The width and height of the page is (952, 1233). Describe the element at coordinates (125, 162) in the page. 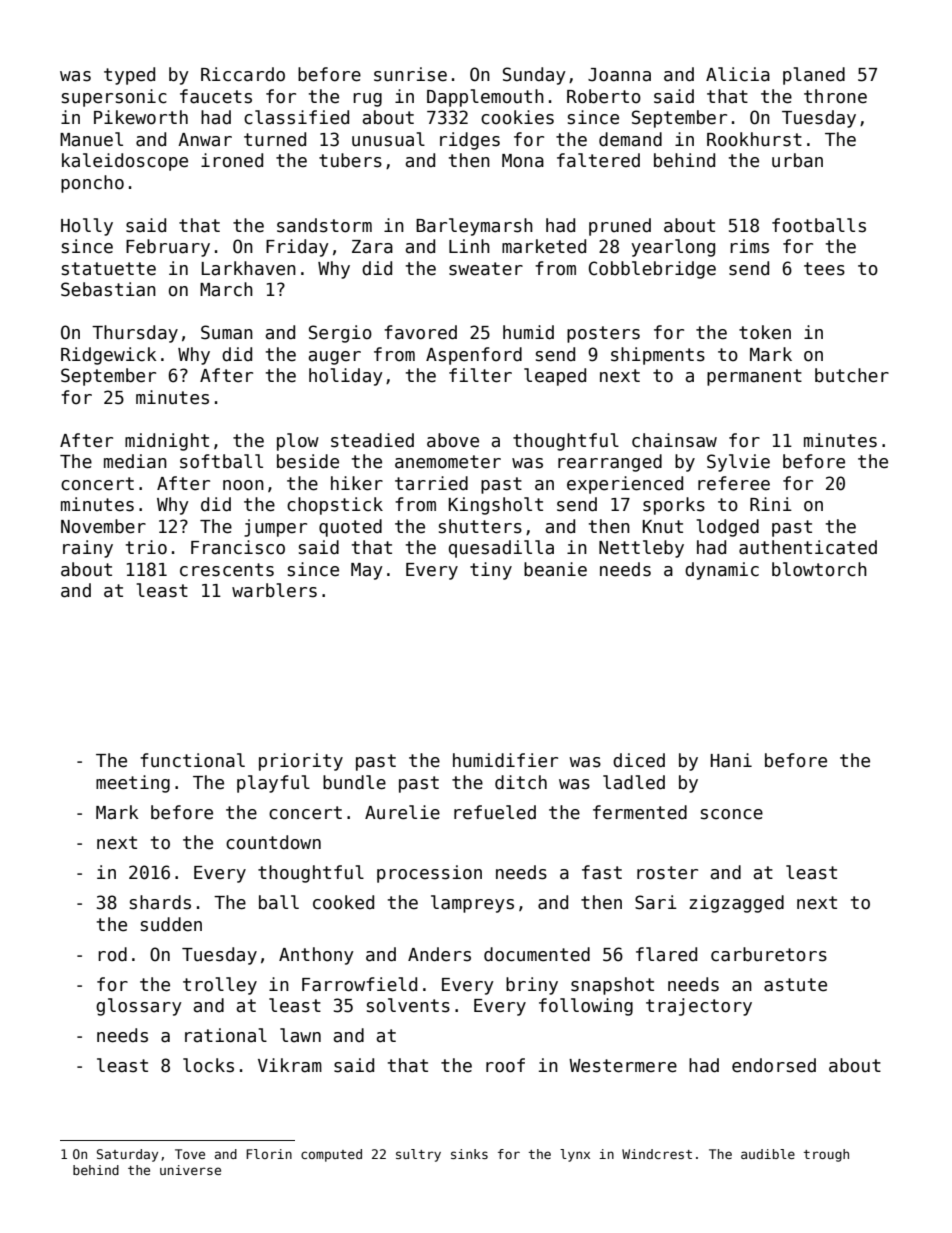

I see `kaleidoscope` at that location.
